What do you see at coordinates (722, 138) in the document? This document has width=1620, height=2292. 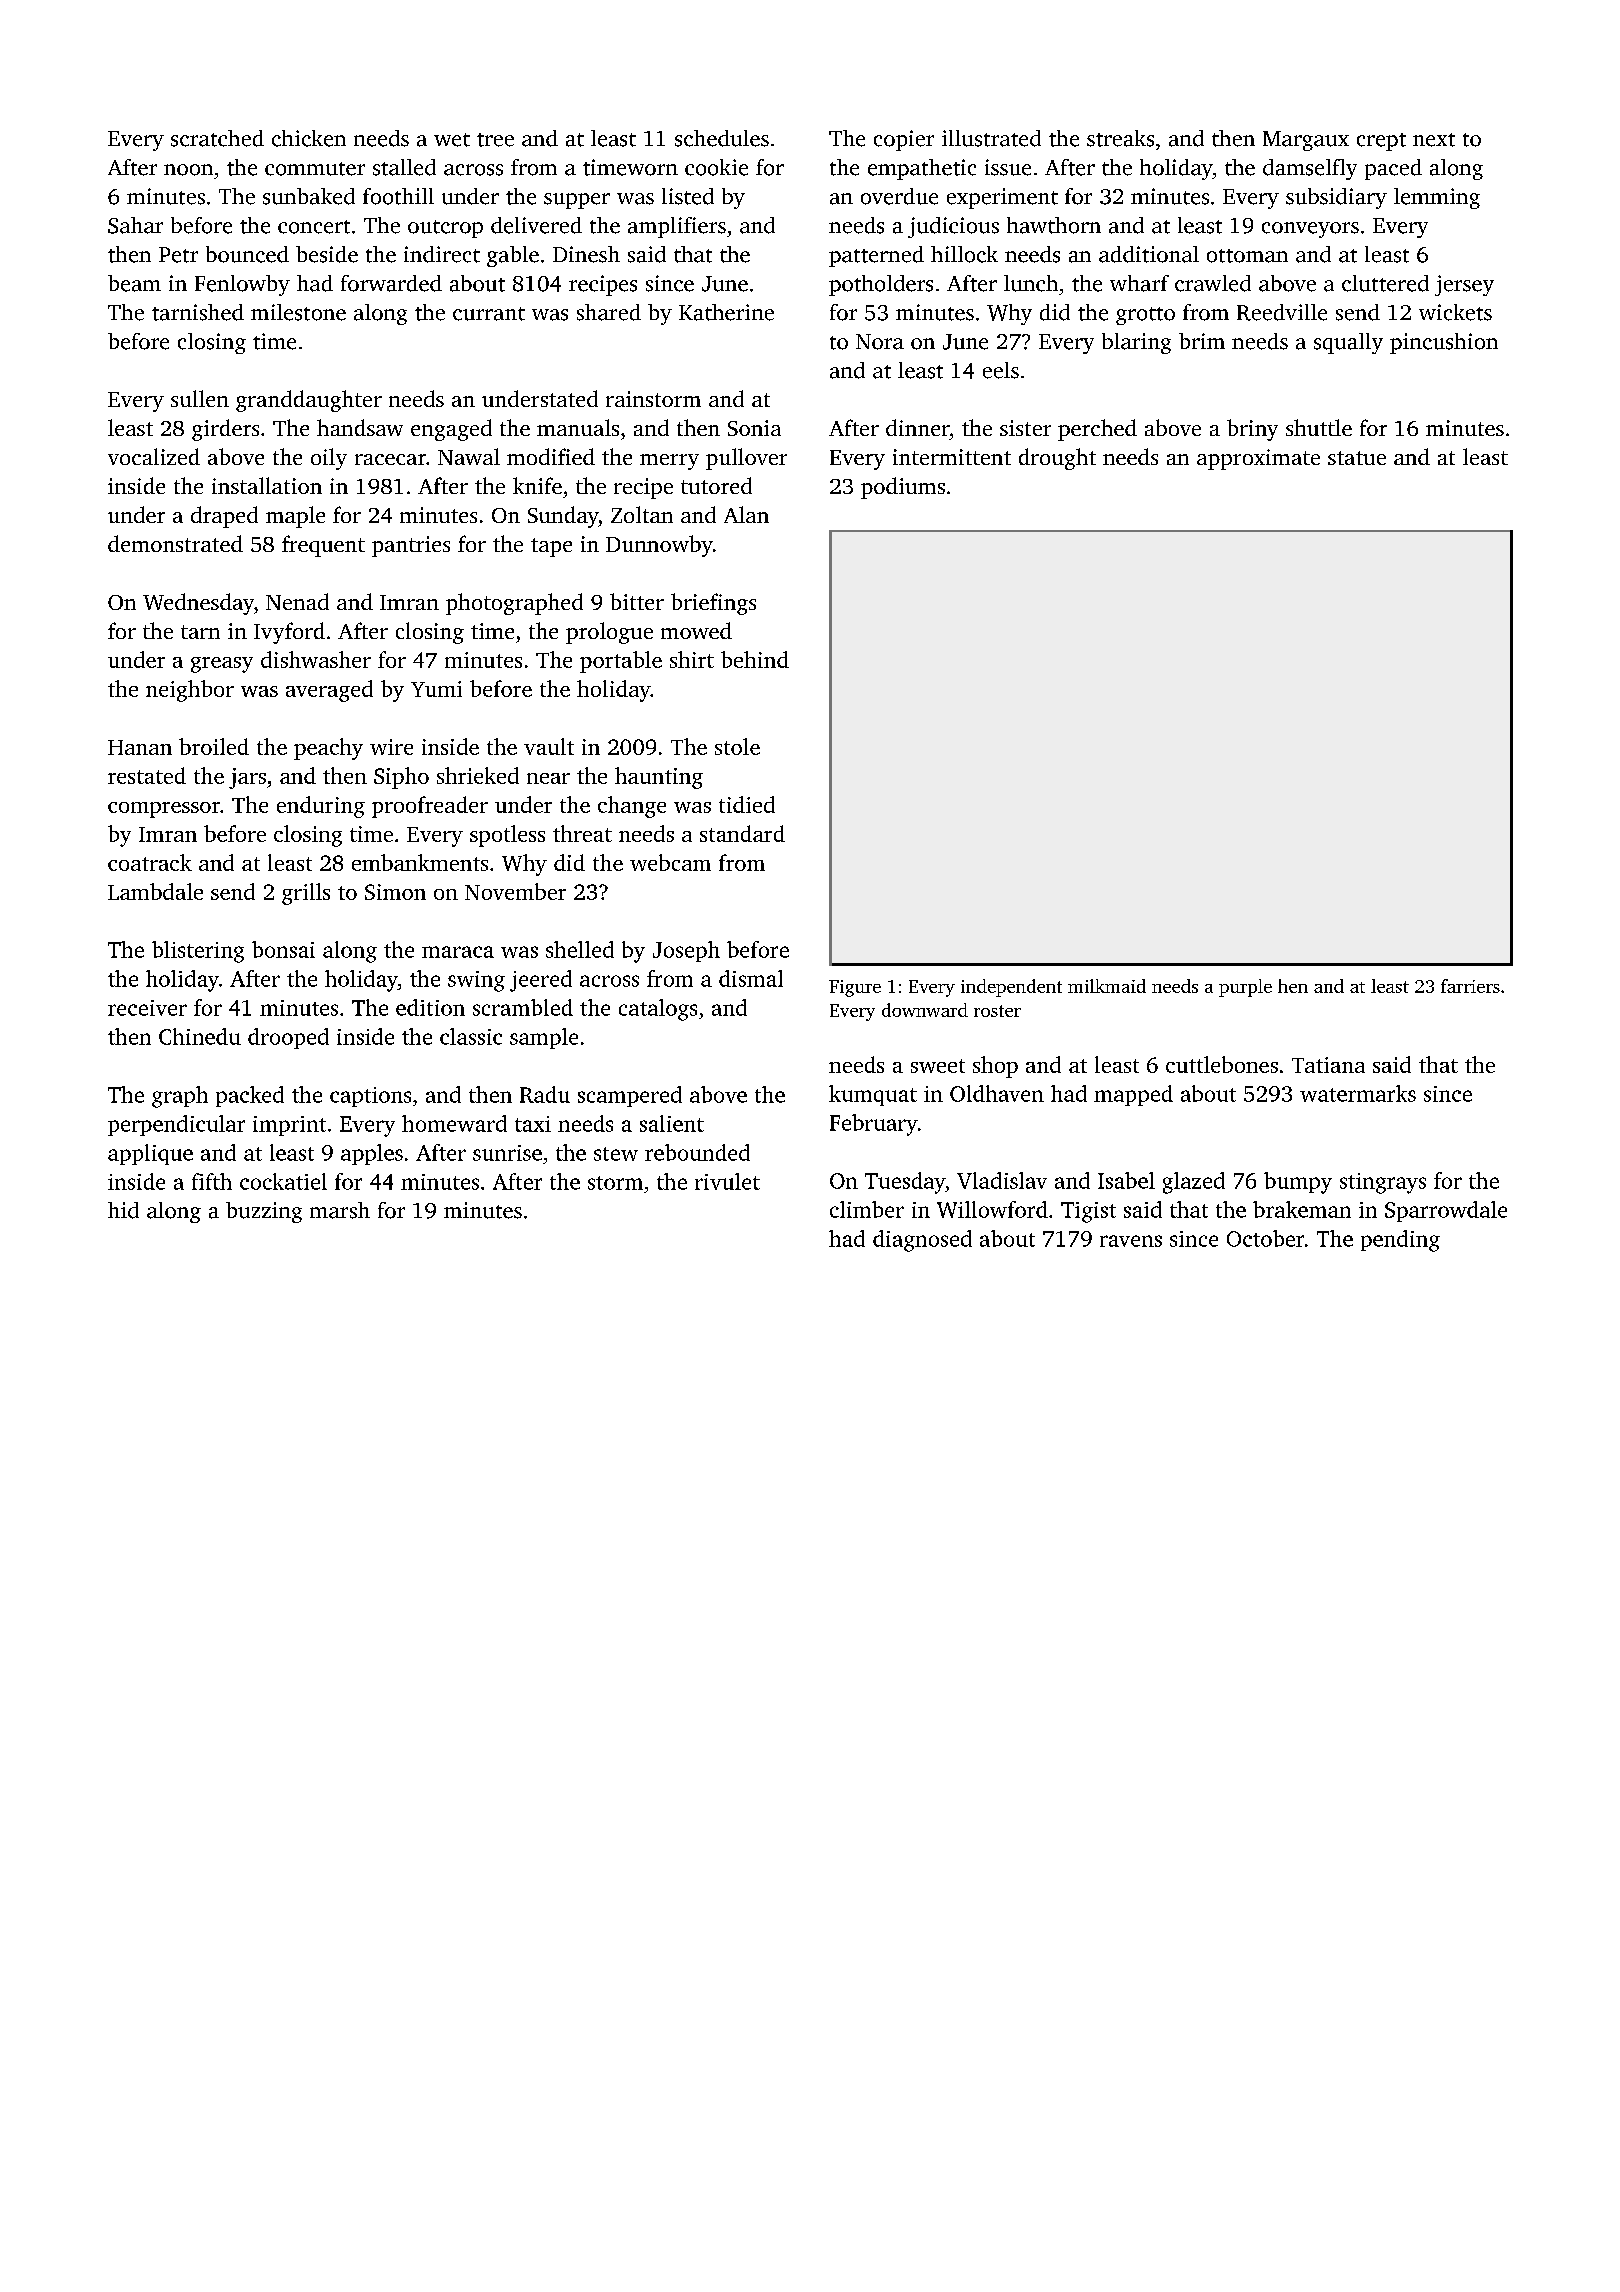 I see `schedules` at bounding box center [722, 138].
